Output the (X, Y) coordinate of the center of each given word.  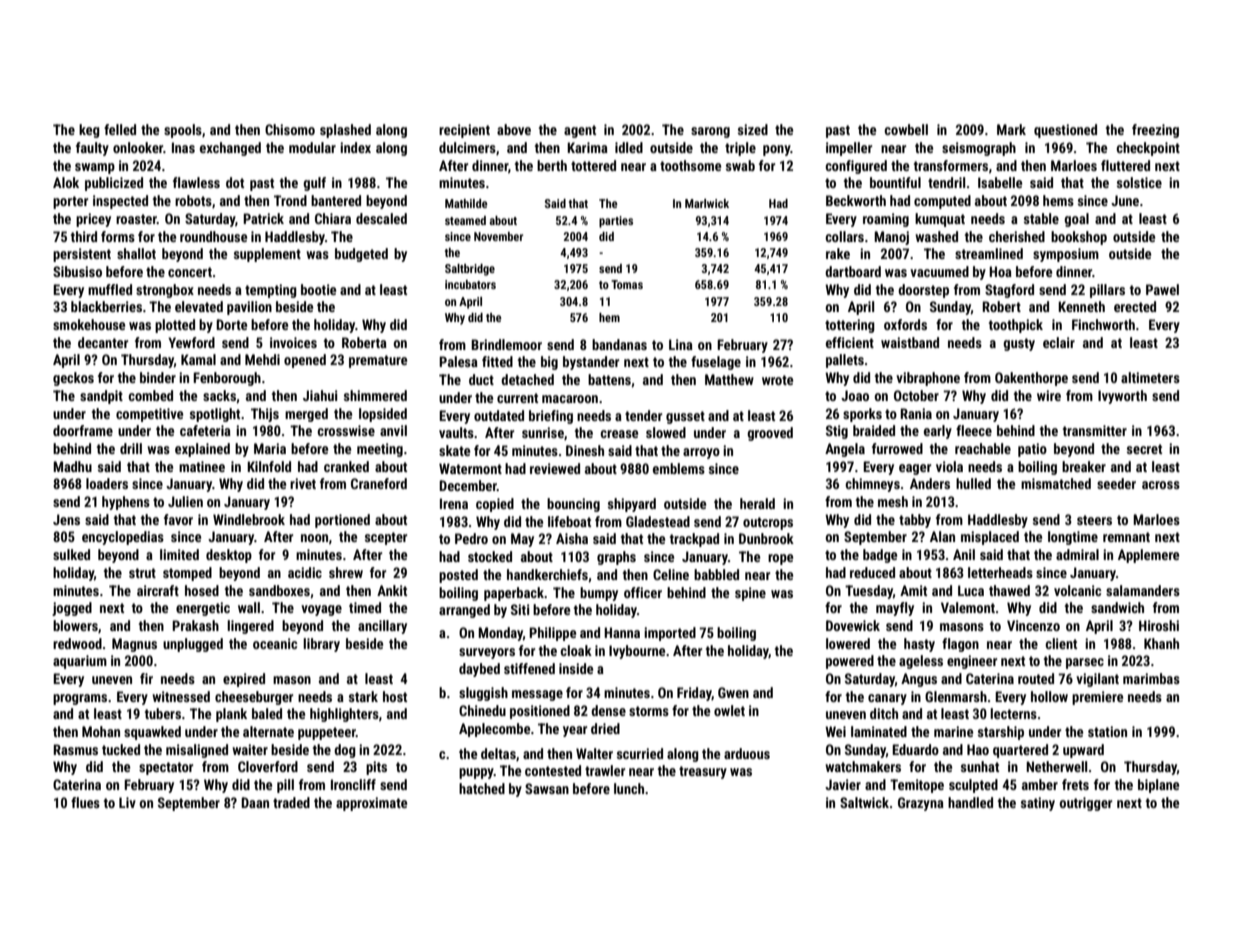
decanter (103, 342)
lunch (629, 788)
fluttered (1125, 165)
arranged (464, 611)
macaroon (570, 399)
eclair (1059, 342)
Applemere (1148, 556)
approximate (371, 804)
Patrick (263, 218)
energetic (203, 609)
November (498, 236)
